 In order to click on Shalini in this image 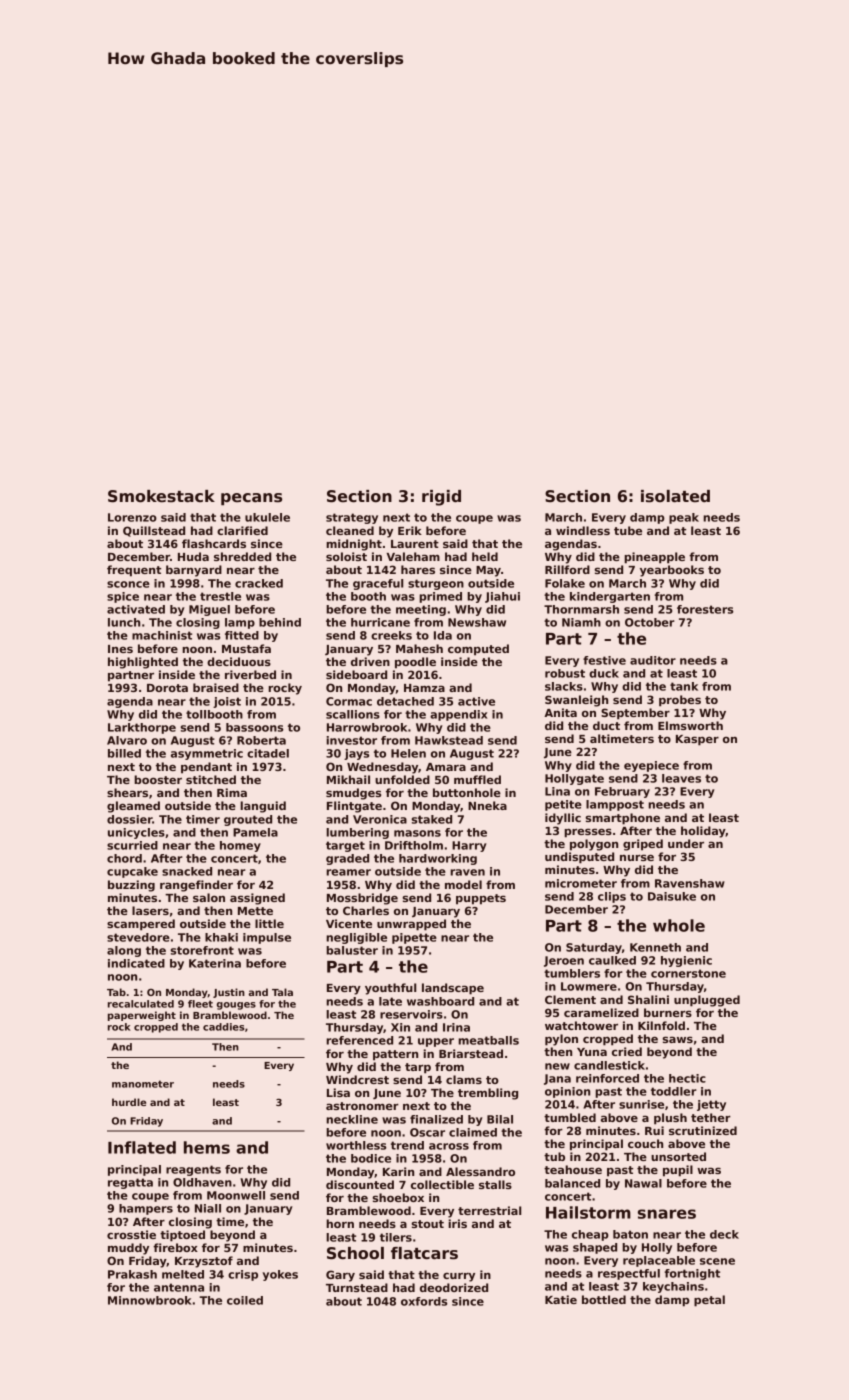, I will do `click(648, 999)`.
